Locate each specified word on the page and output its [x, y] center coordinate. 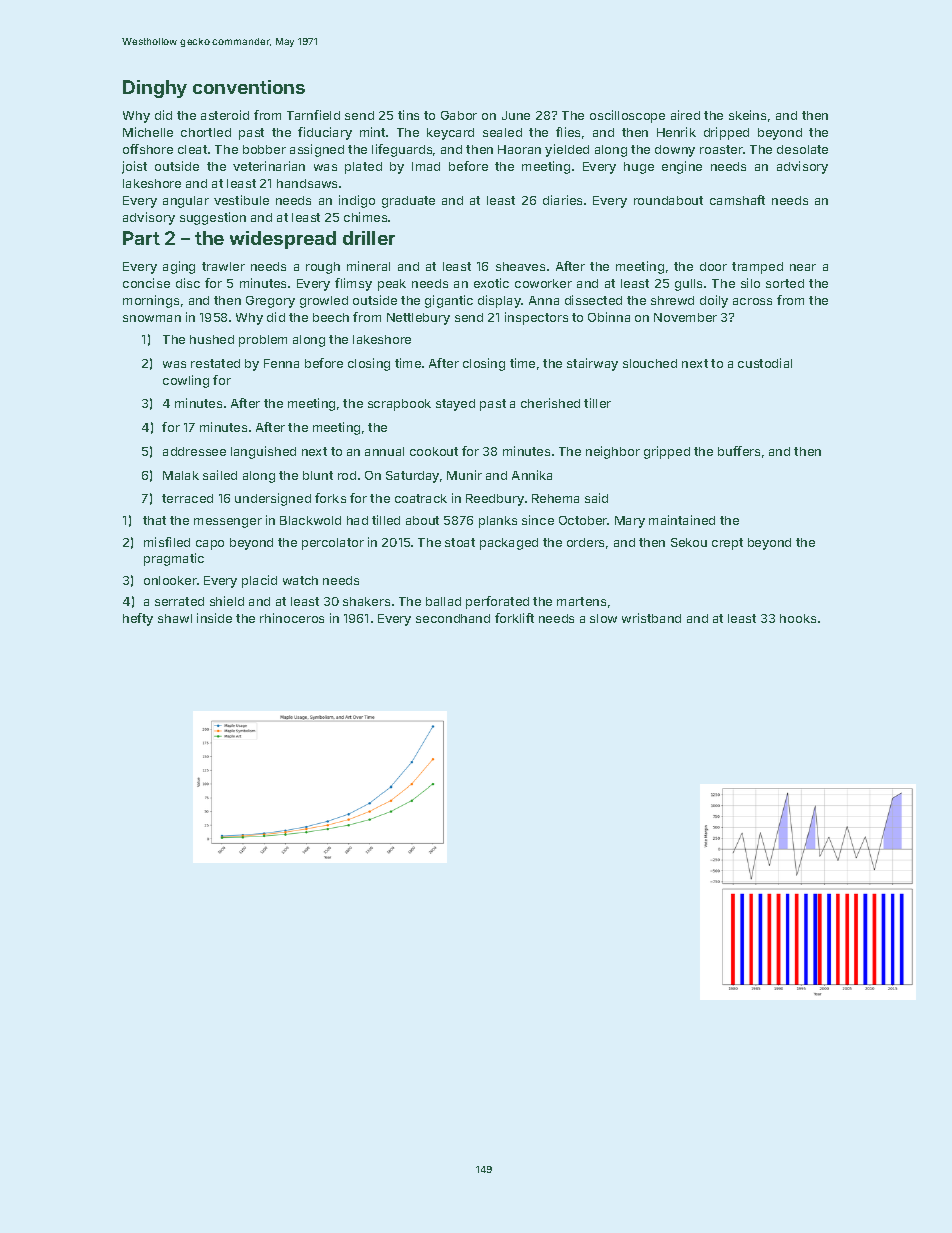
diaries [562, 200]
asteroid [225, 115]
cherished [550, 403]
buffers [739, 451]
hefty [138, 619]
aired [685, 115]
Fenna [281, 363]
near [803, 267]
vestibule [241, 200]
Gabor [459, 115]
